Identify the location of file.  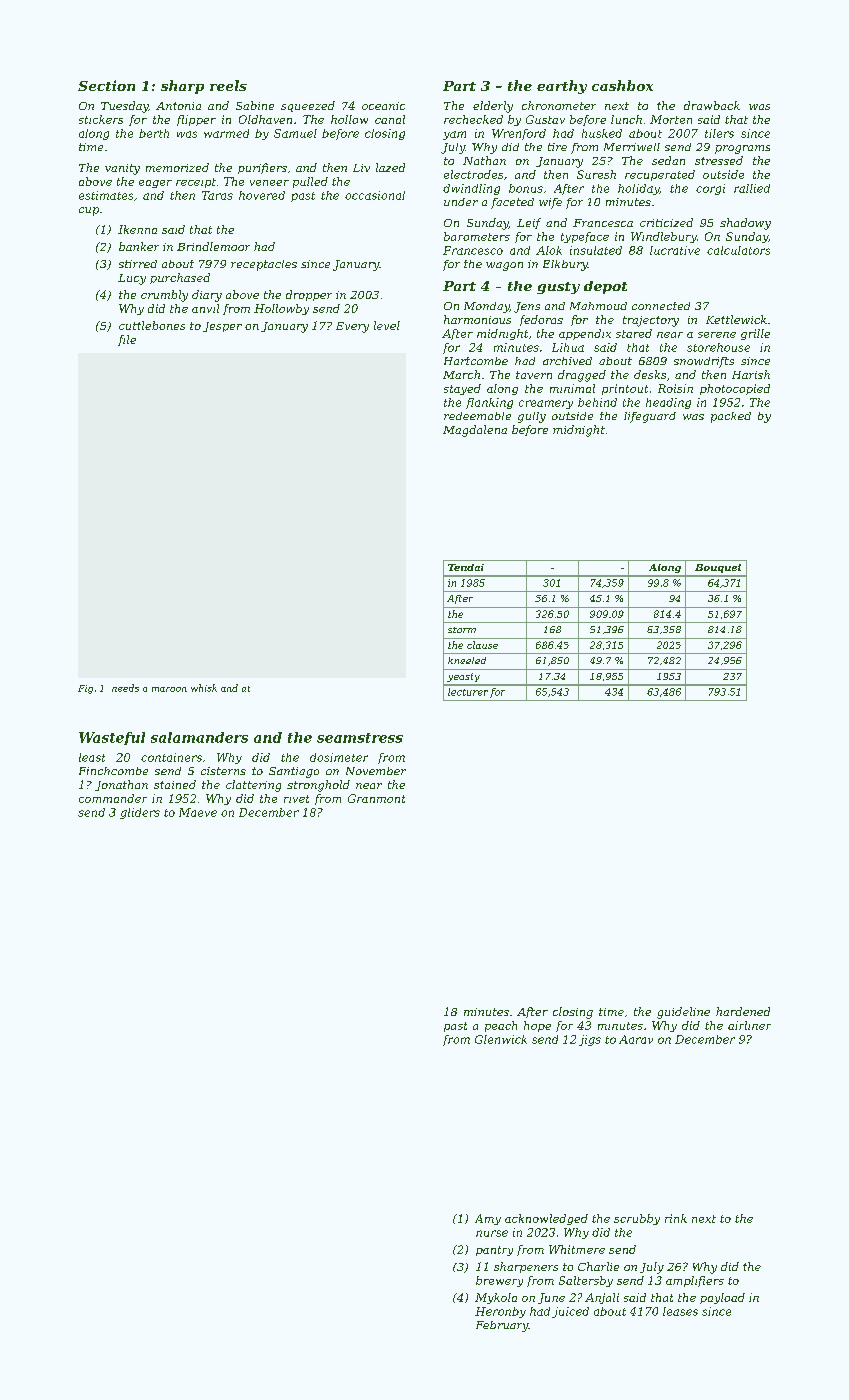
(127, 340).
